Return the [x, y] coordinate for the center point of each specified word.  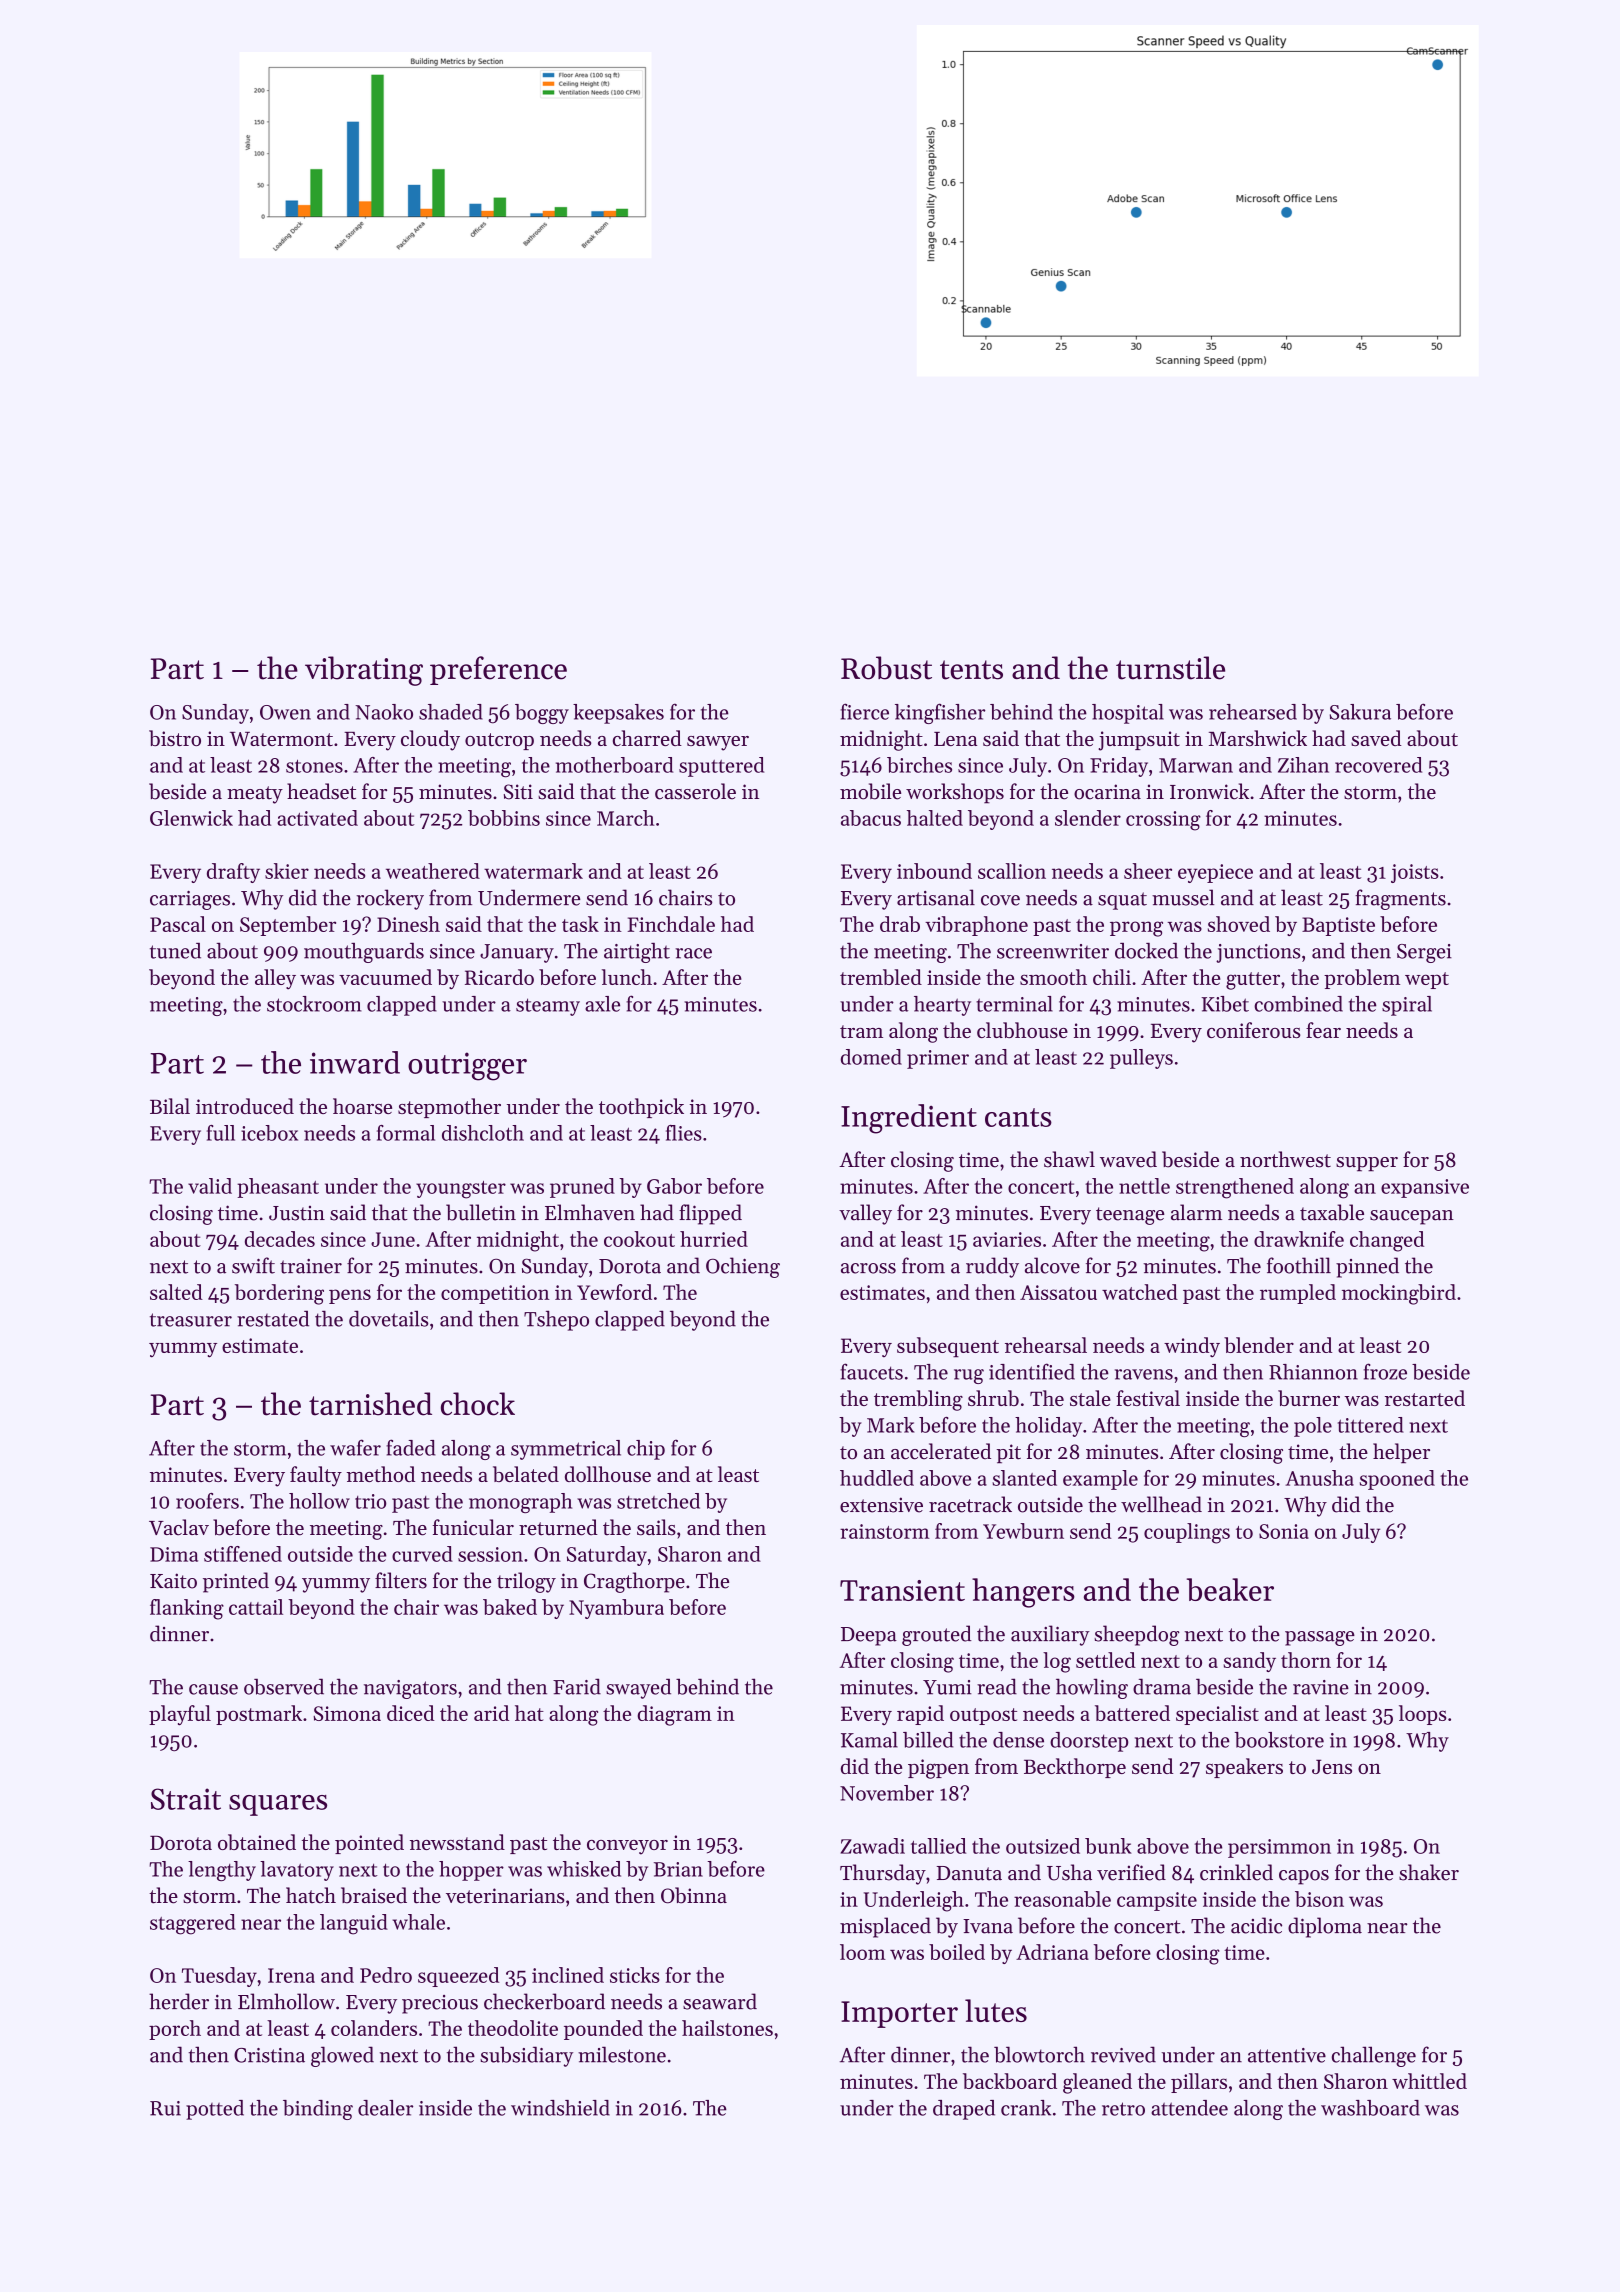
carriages [190, 900]
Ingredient [909, 1119]
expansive [1425, 1188]
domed [871, 1057]
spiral [1407, 1006]
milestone [622, 2054]
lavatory [297, 1871]
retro [1123, 2109]
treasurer [191, 1320]
